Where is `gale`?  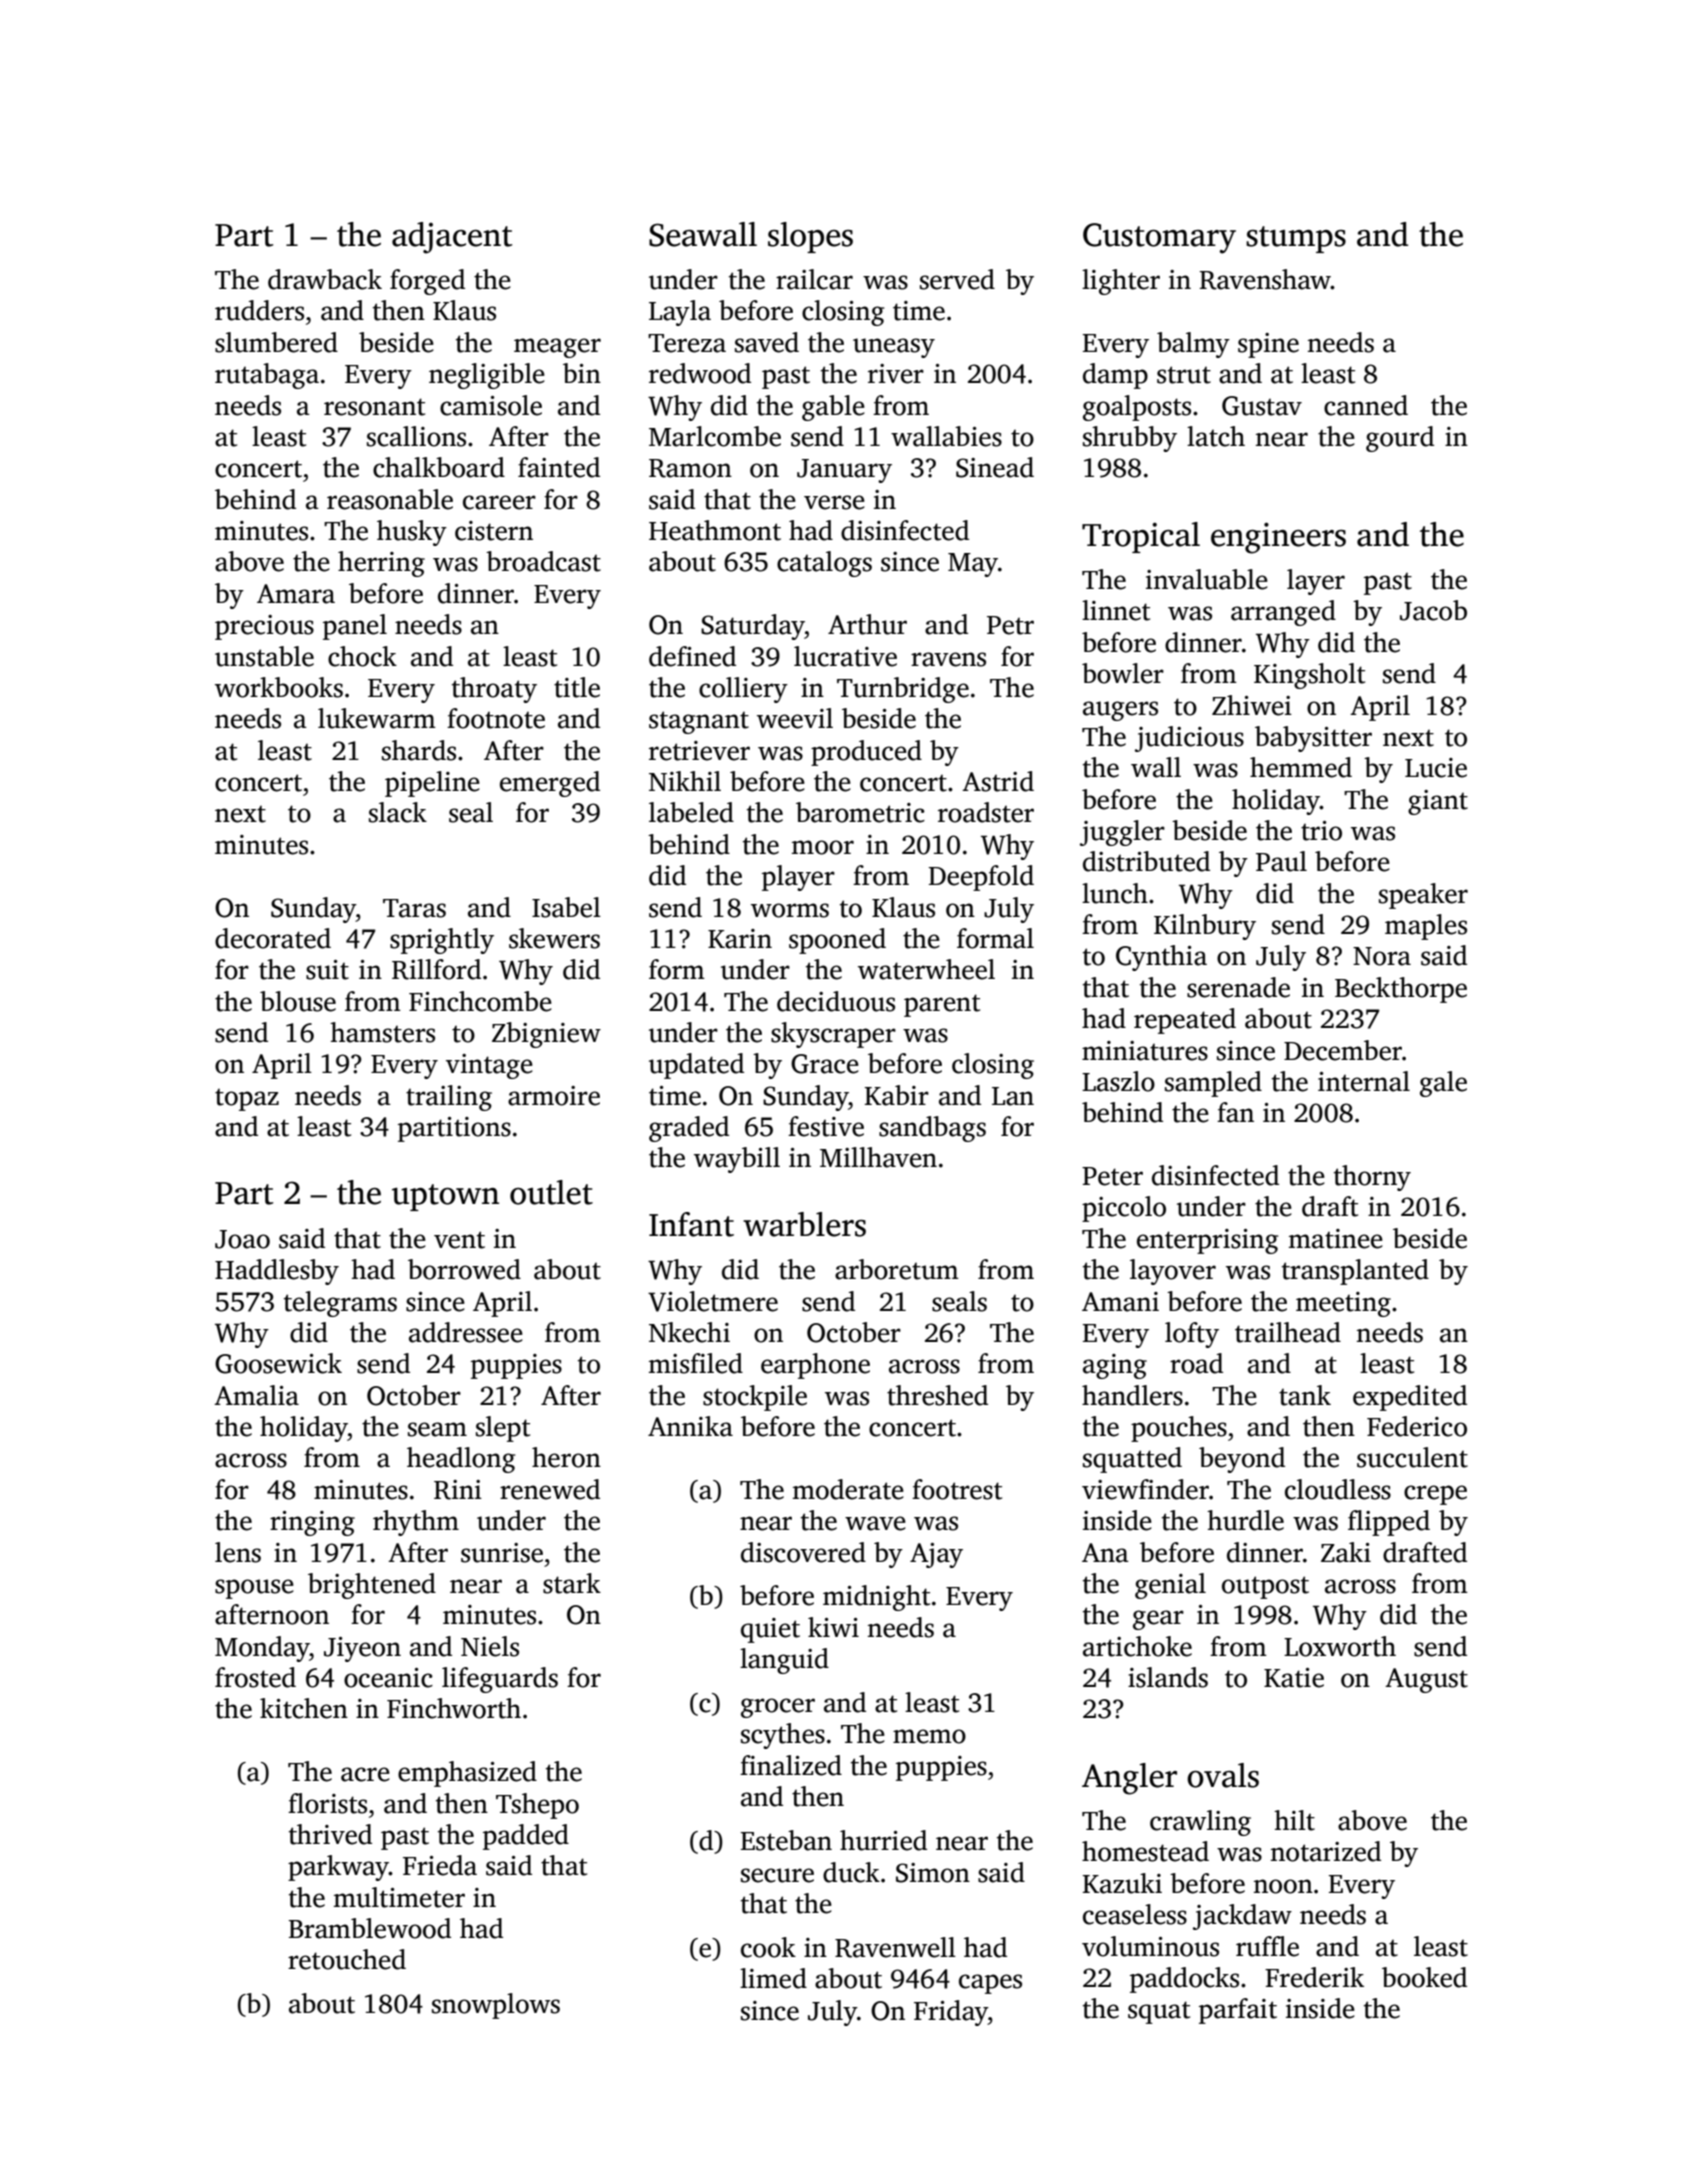 gale is located at coordinates (1443, 1084).
